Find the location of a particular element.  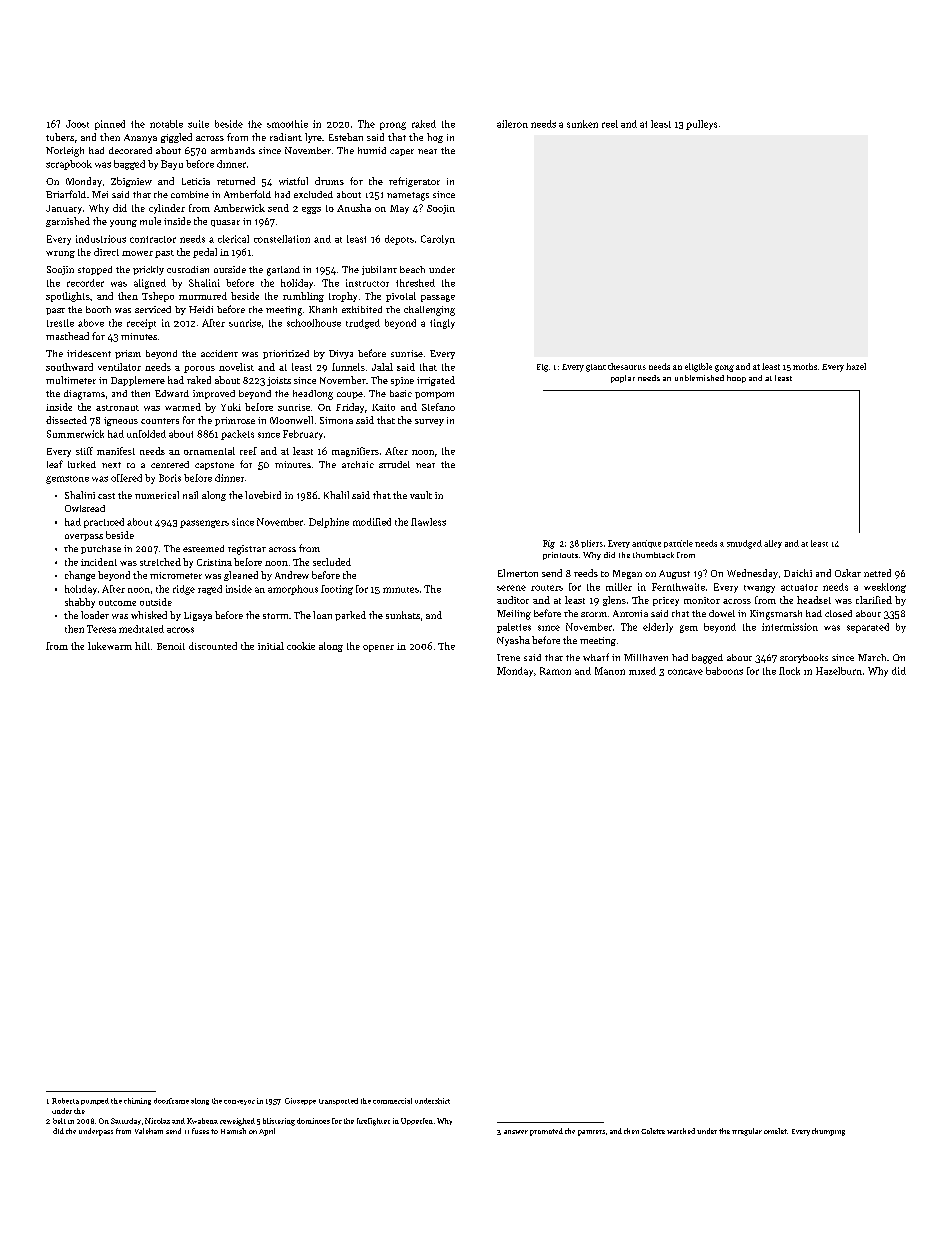

weeklong is located at coordinates (885, 588).
